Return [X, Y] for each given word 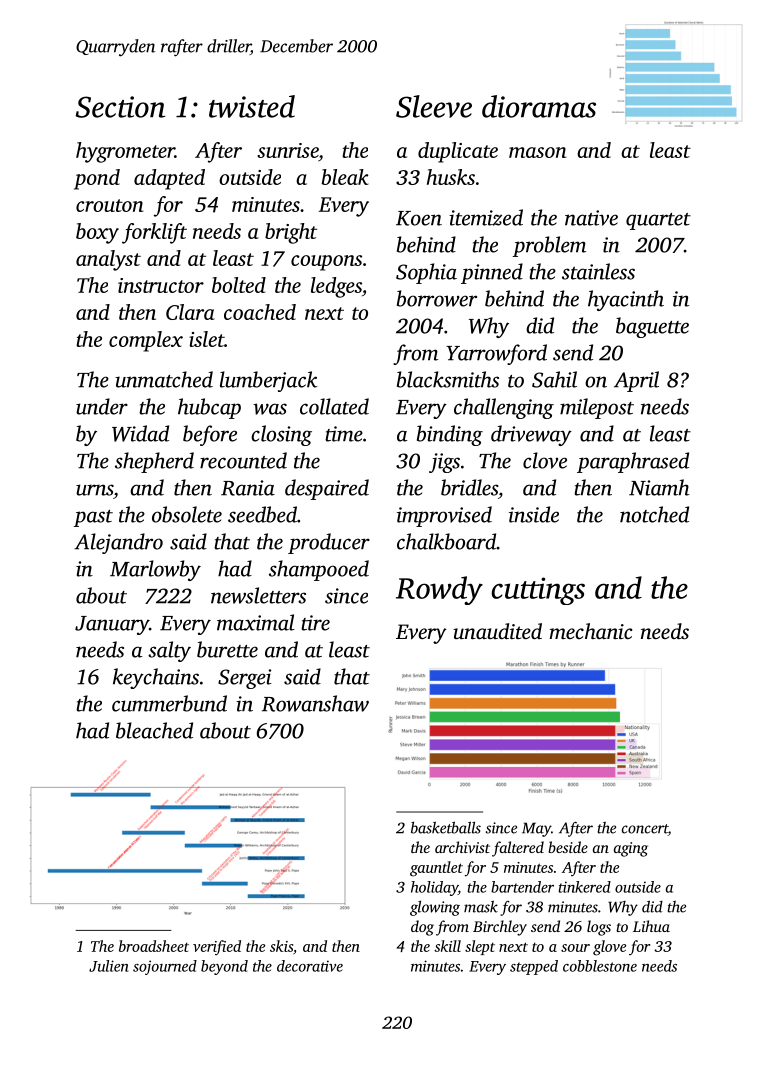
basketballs [446, 827]
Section [120, 107]
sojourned [165, 967]
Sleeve [434, 106]
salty [169, 651]
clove [545, 460]
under [102, 406]
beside [568, 847]
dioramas [539, 106]
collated [334, 406]
